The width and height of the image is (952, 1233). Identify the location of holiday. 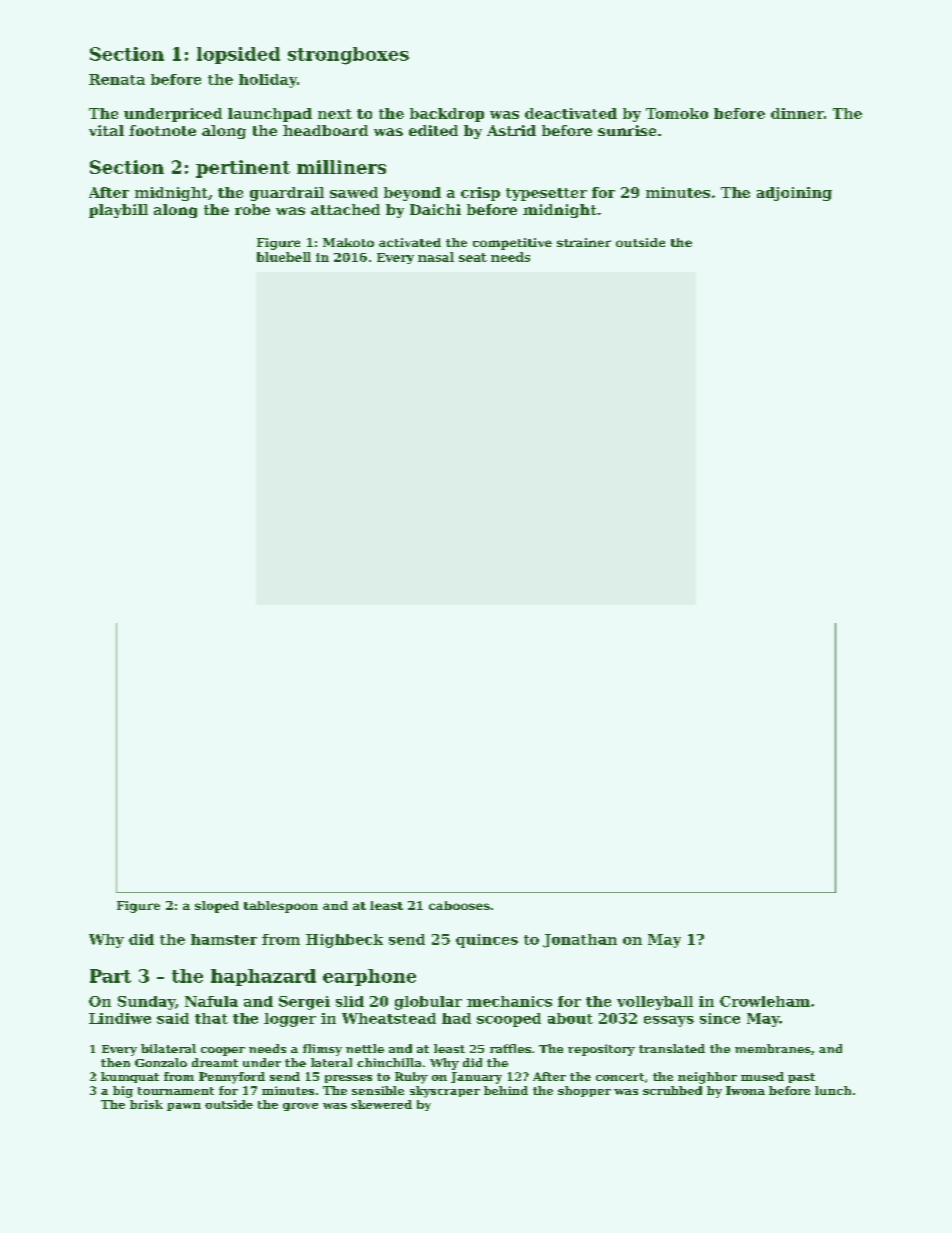
(268, 81).
